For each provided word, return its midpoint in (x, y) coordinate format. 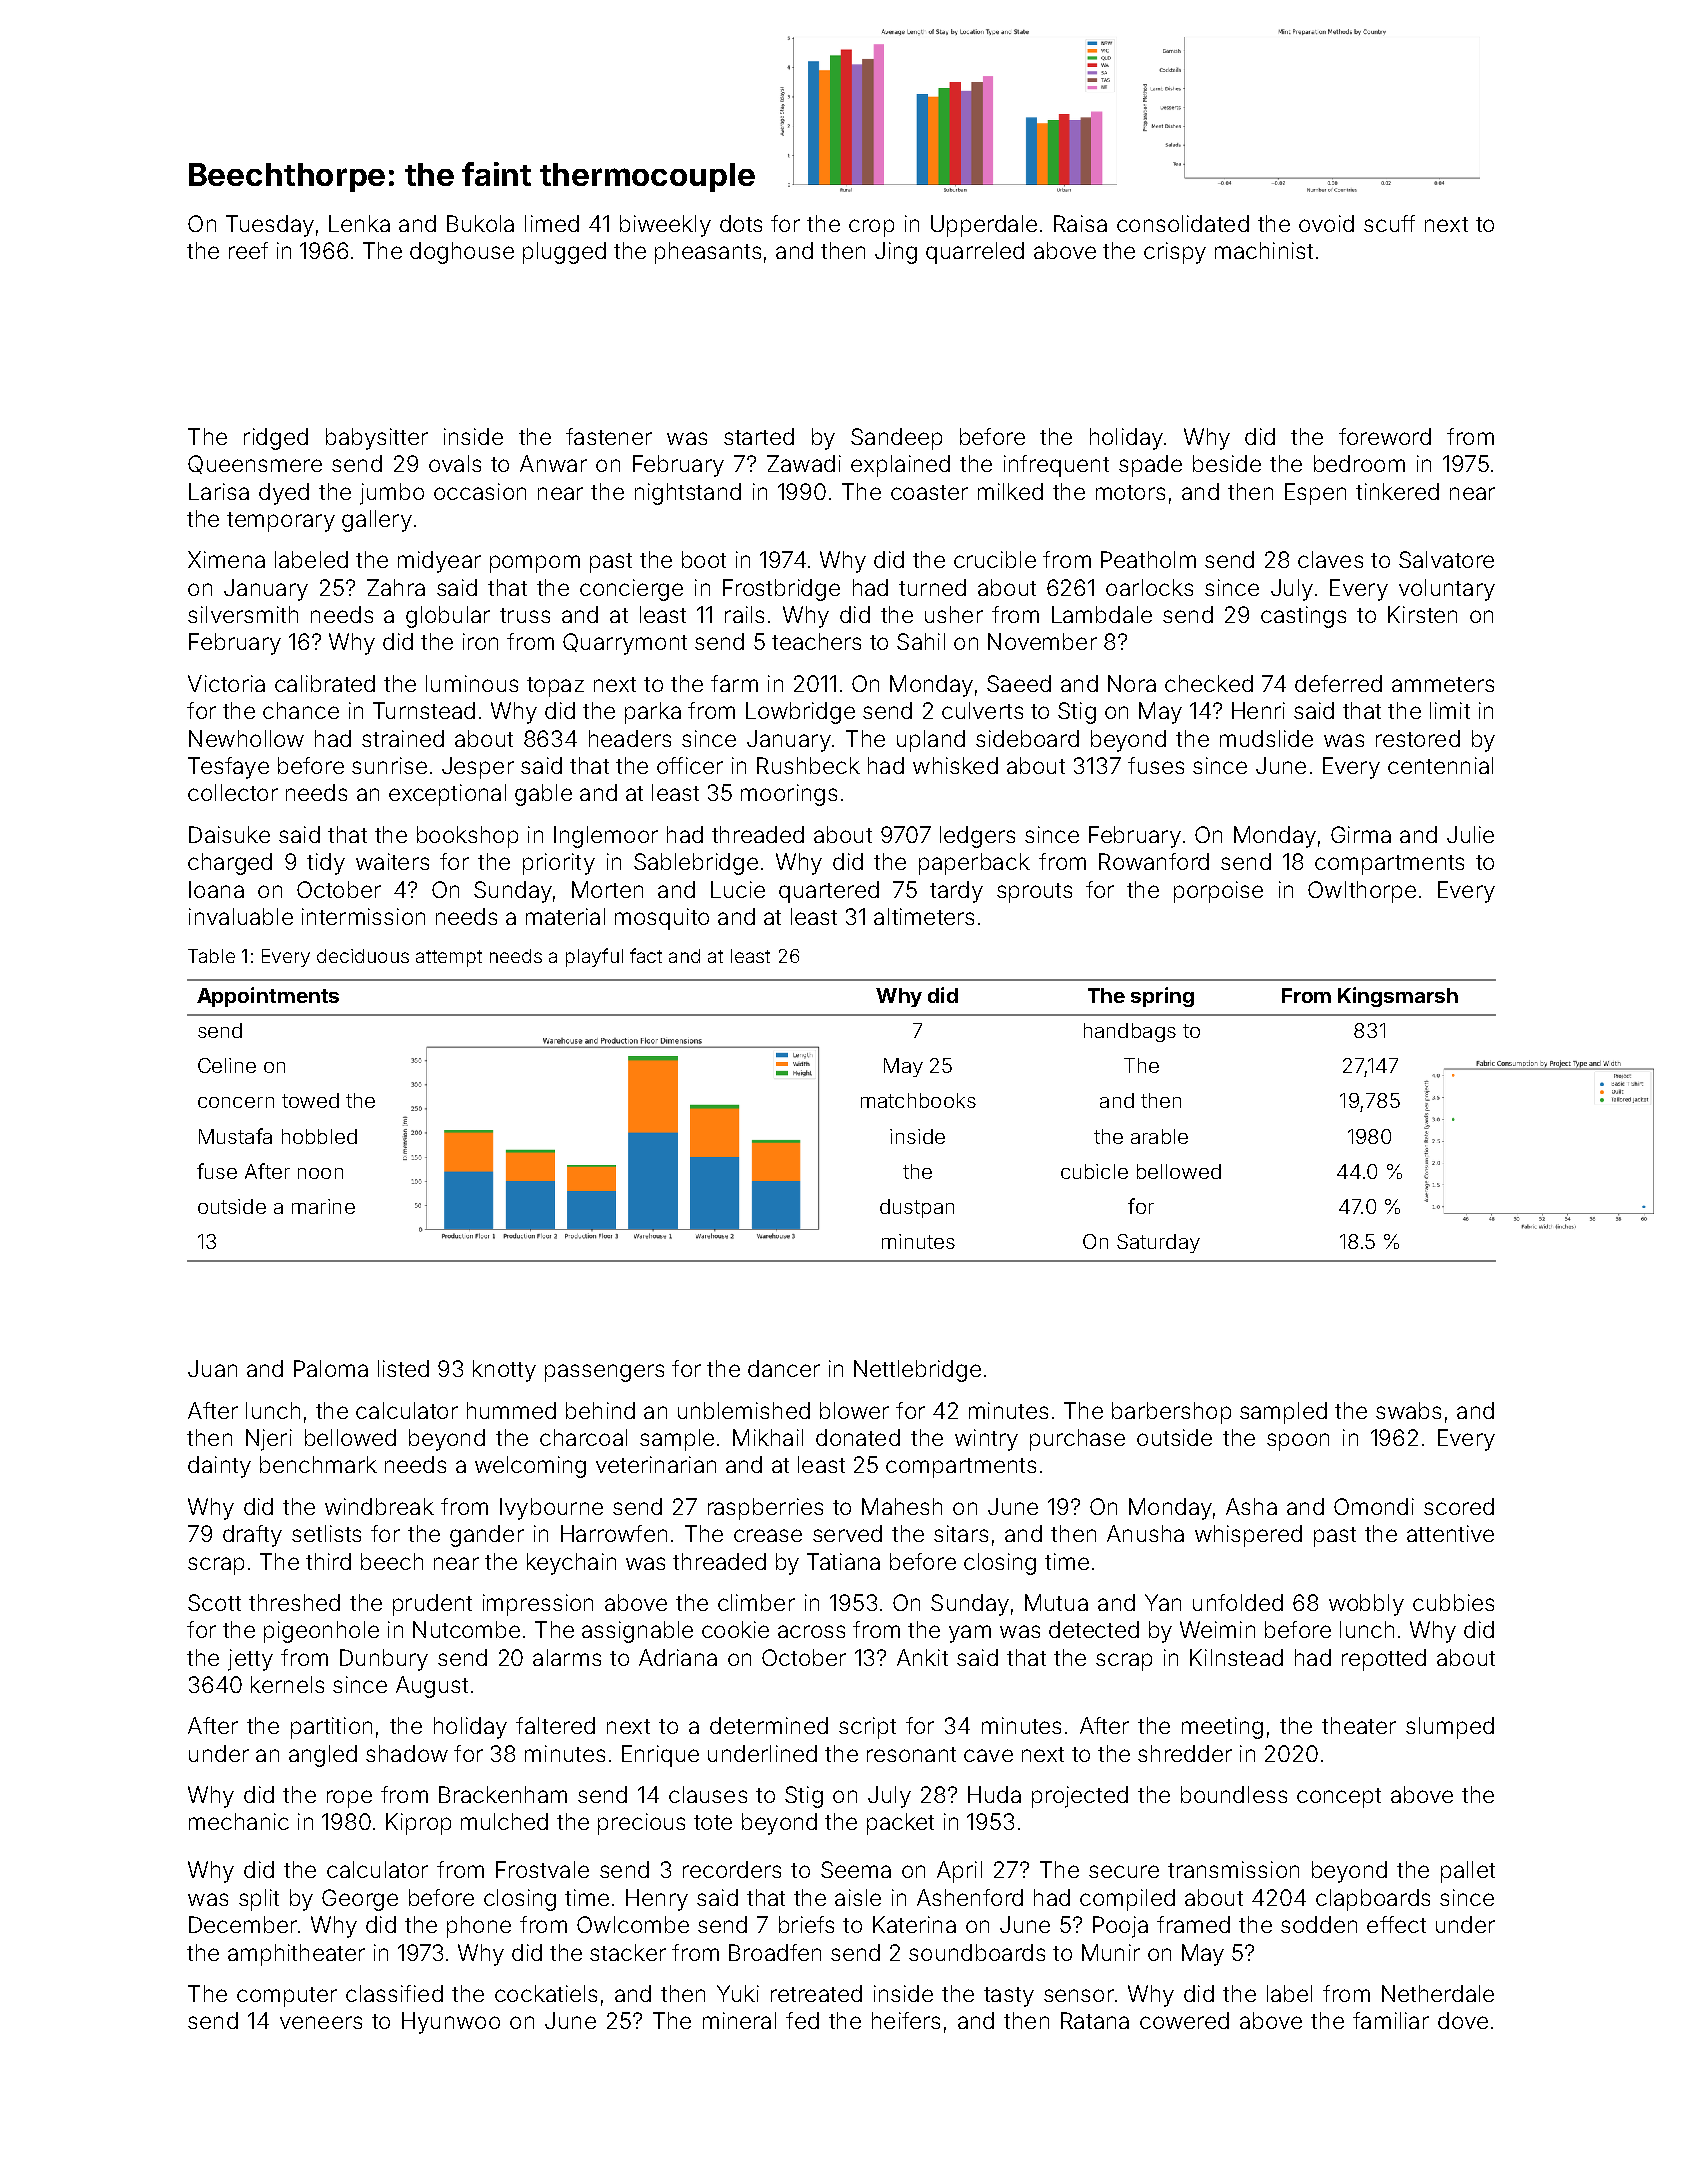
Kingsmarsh (1398, 997)
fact (646, 955)
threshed (294, 1602)
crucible (995, 559)
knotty (504, 1371)
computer (287, 1997)
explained (900, 466)
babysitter (377, 439)
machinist (1264, 250)
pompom (535, 564)
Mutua (1056, 1602)
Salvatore (1446, 559)
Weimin (1217, 1629)
